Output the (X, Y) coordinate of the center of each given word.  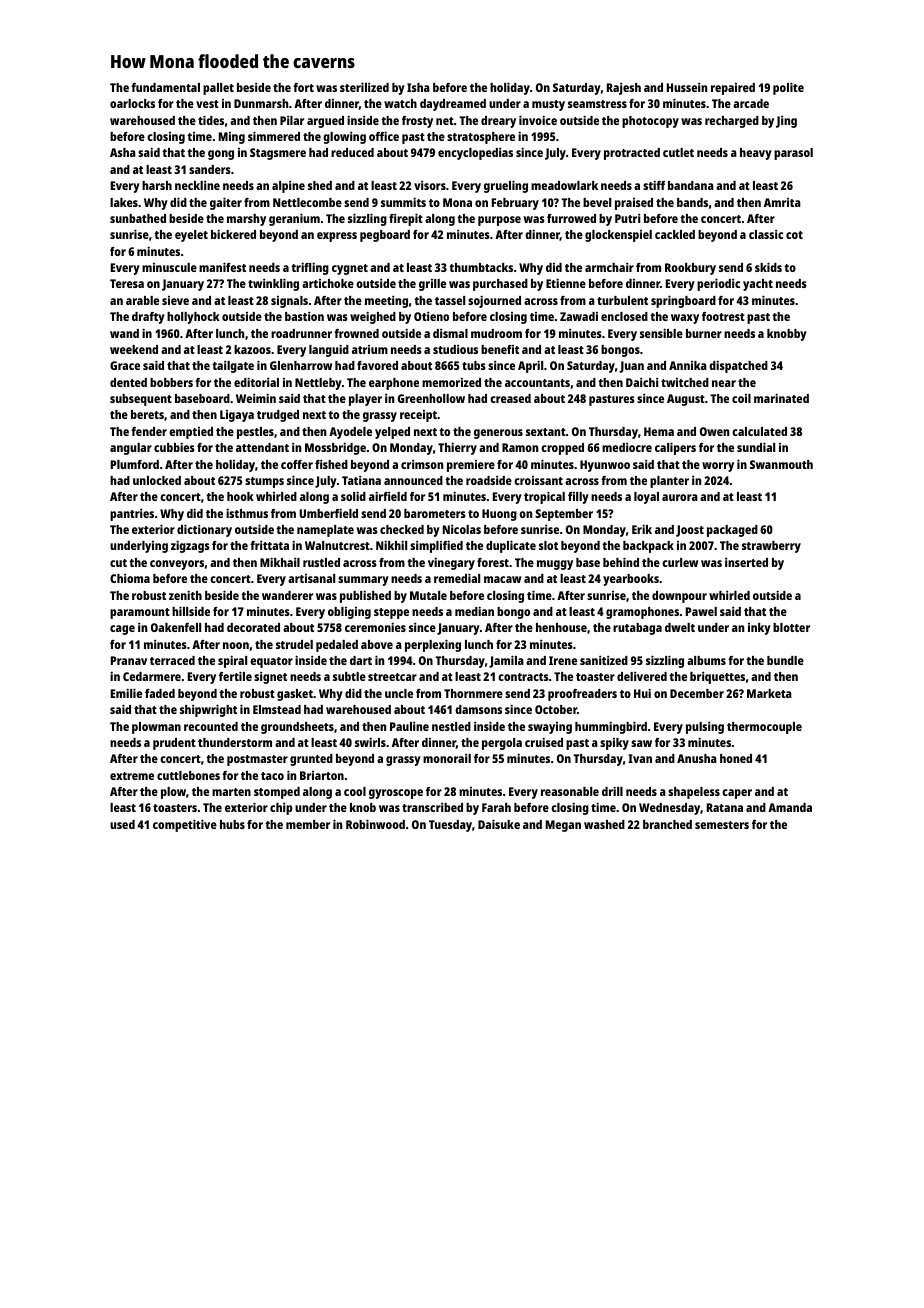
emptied (191, 433)
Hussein (687, 87)
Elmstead (277, 709)
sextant (546, 432)
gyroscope (396, 794)
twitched (685, 382)
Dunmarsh (261, 103)
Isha (418, 87)
